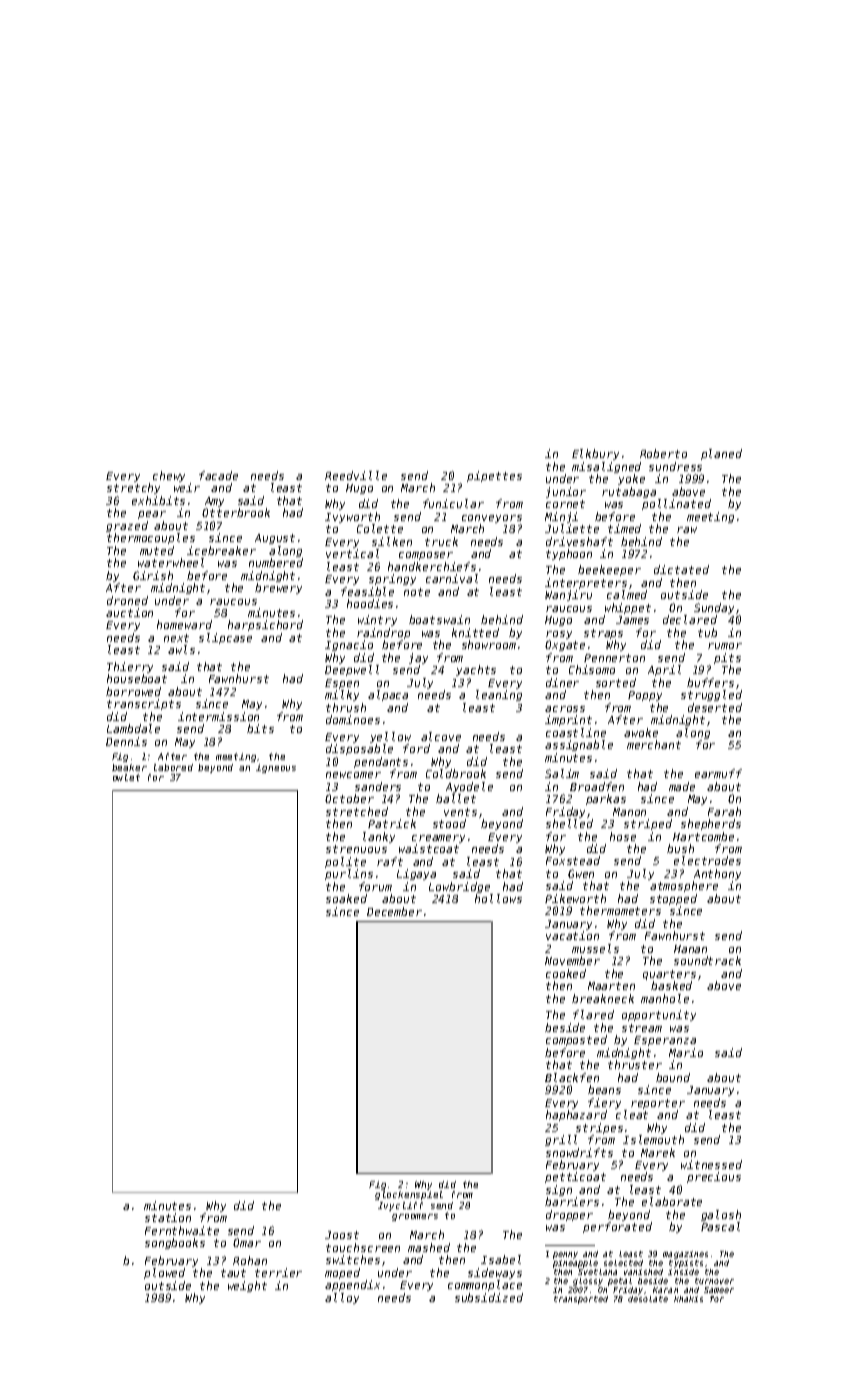 This image has height=1400, width=849. Describe the element at coordinates (680, 848) in the image. I see `bush` at that location.
